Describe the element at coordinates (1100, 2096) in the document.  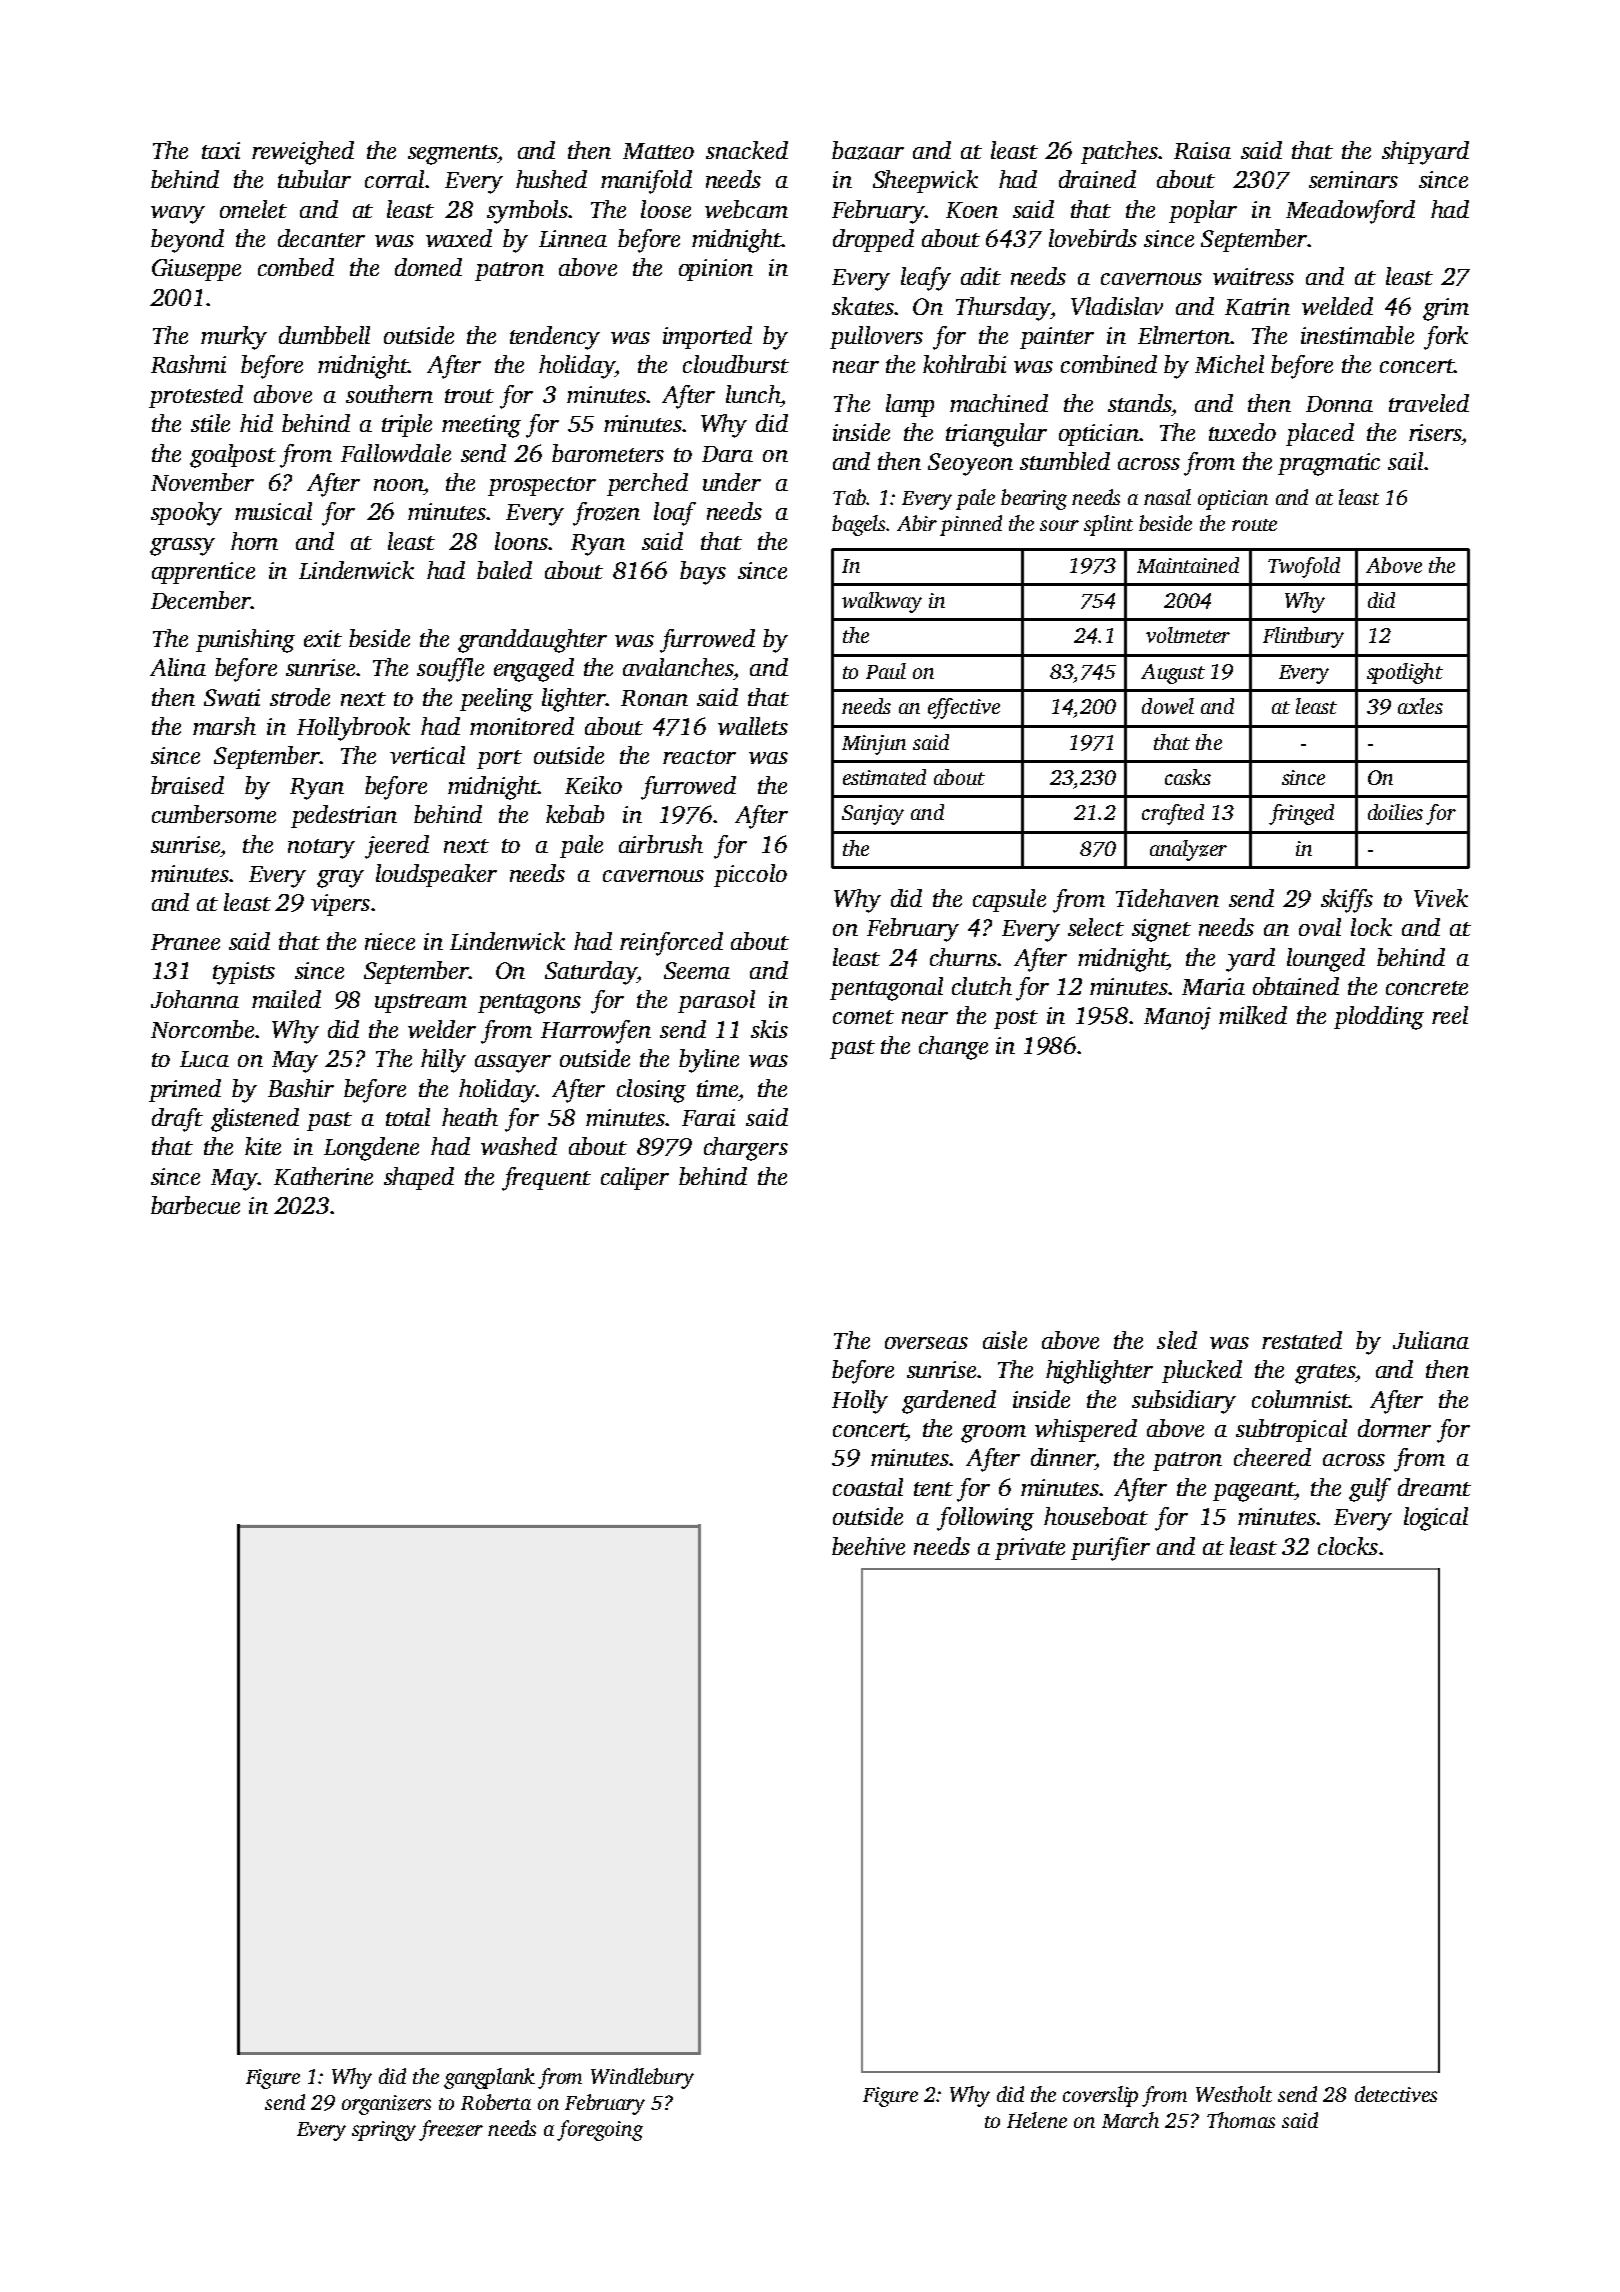
I see `coverslip` at that location.
